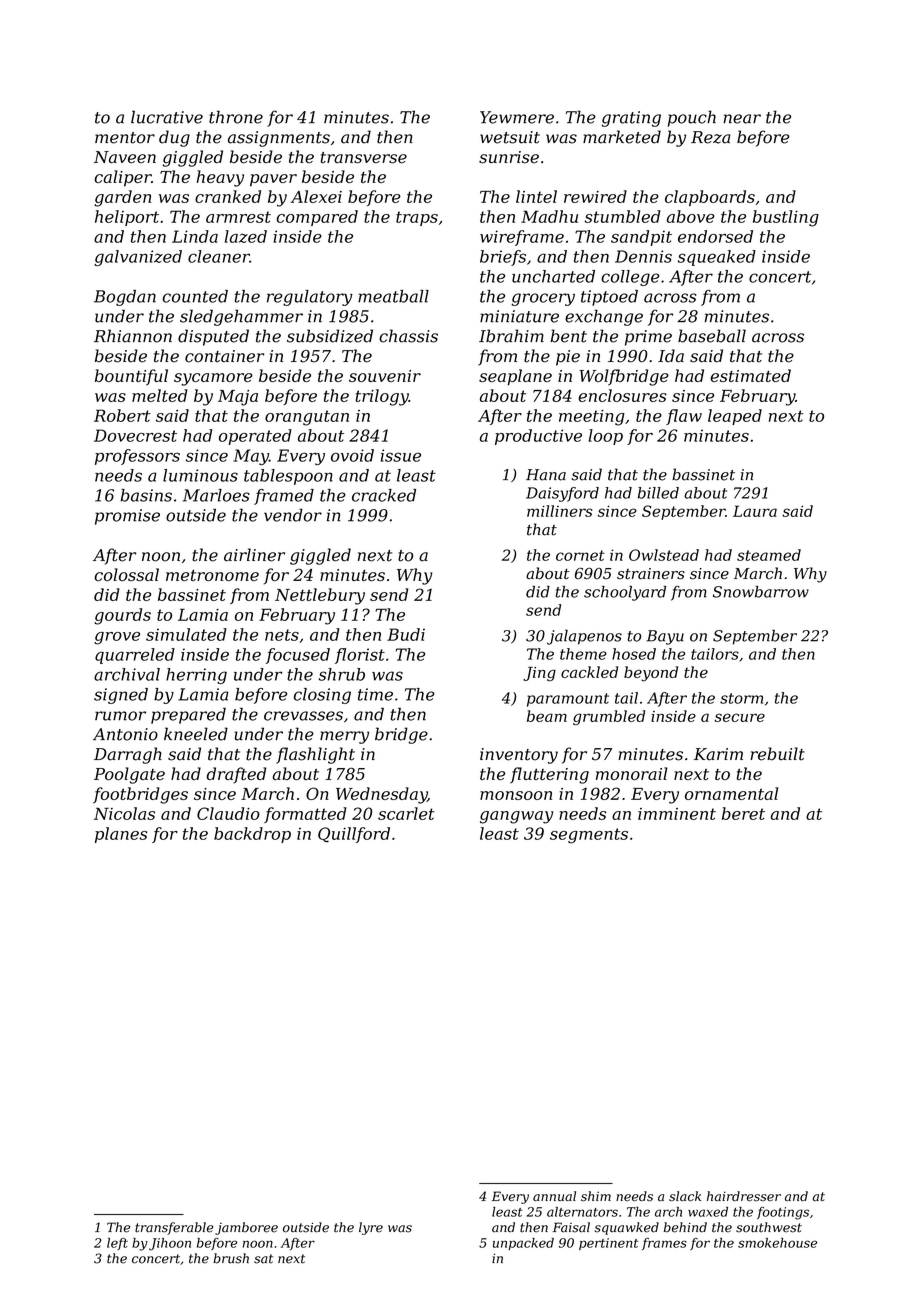 This screenshot has width=924, height=1308. Describe the element at coordinates (769, 1227) in the screenshot. I see `southwest` at that location.
